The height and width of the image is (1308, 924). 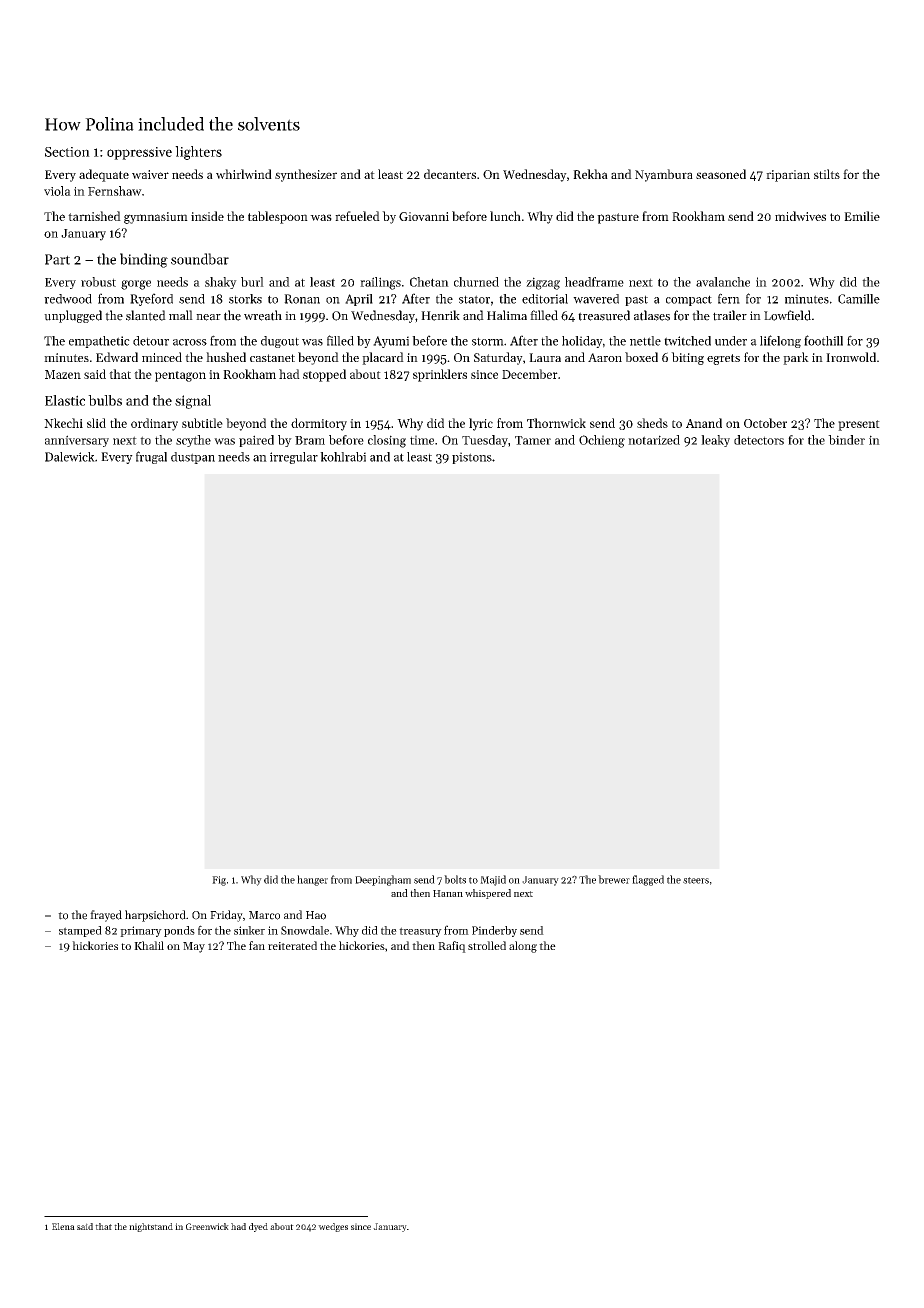 What do you see at coordinates (493, 880) in the image?
I see `Majid` at bounding box center [493, 880].
